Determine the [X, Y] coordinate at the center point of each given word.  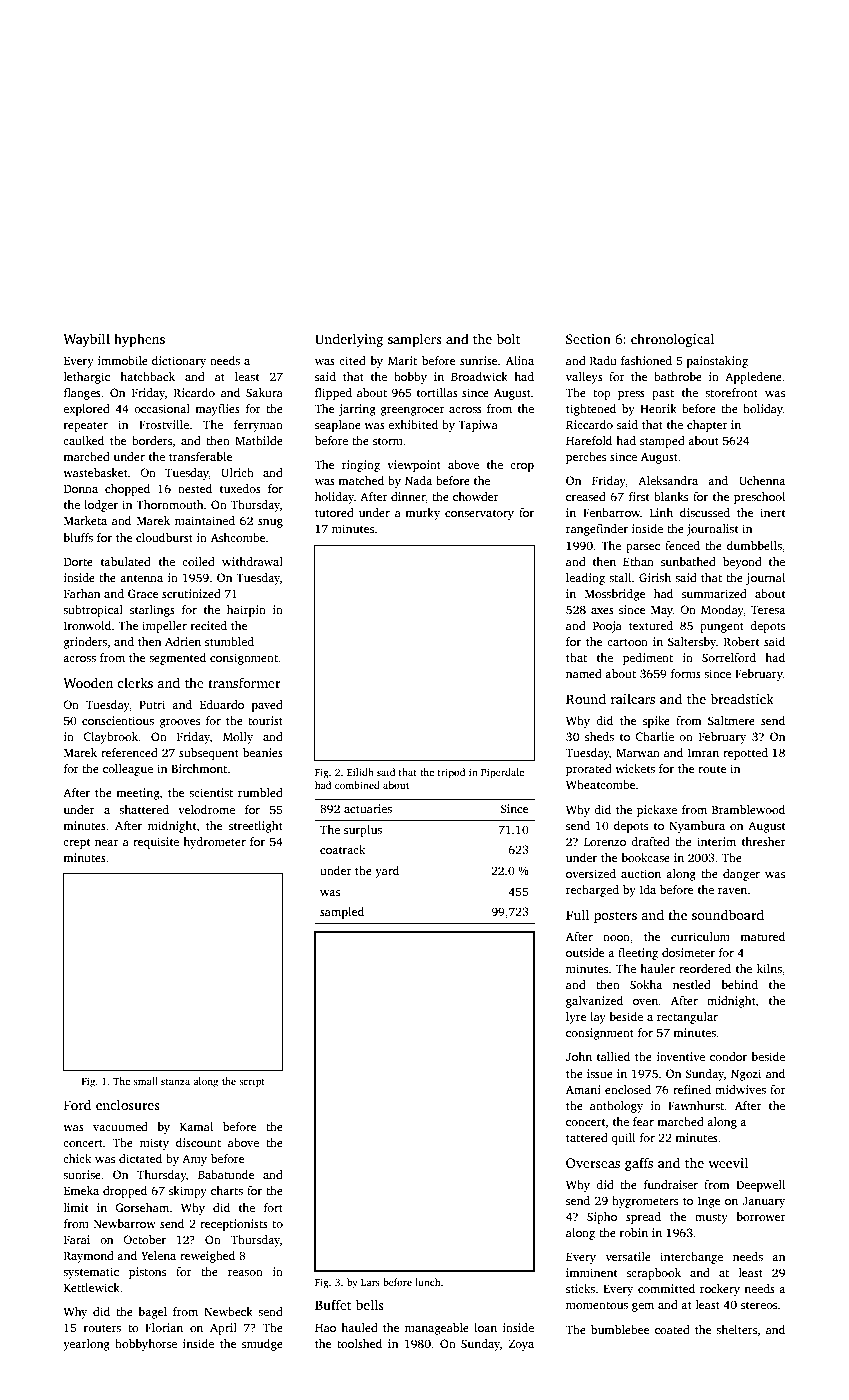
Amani [583, 1089]
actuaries [368, 808]
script [252, 1082]
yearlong [86, 1345]
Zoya [521, 1345]
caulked [83, 440]
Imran [703, 753]
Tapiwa [478, 426]
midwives [740, 1089]
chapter [707, 426]
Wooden [88, 682]
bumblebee [620, 1329]
